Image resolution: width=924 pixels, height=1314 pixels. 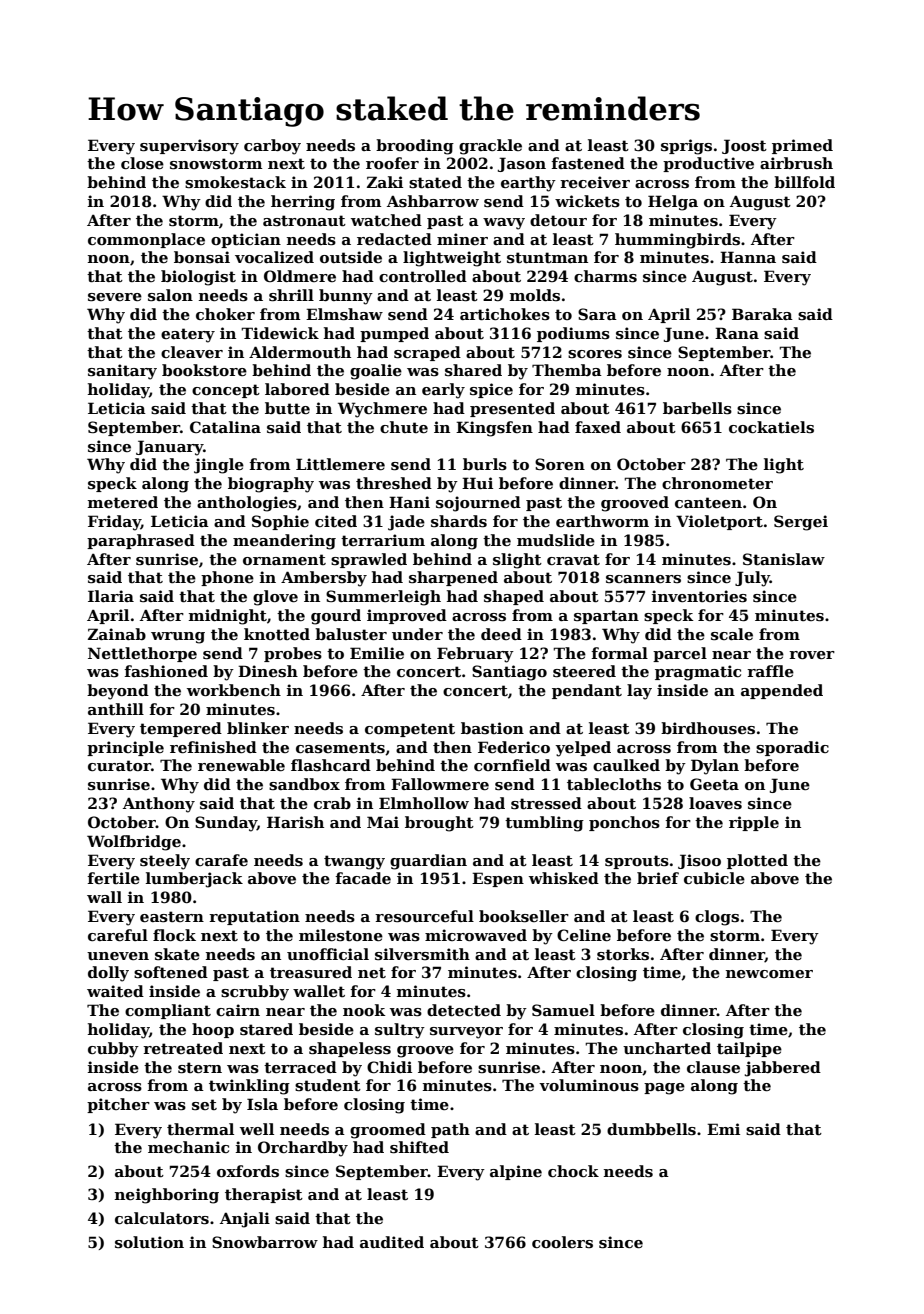 I want to click on solution, so click(x=149, y=1242).
